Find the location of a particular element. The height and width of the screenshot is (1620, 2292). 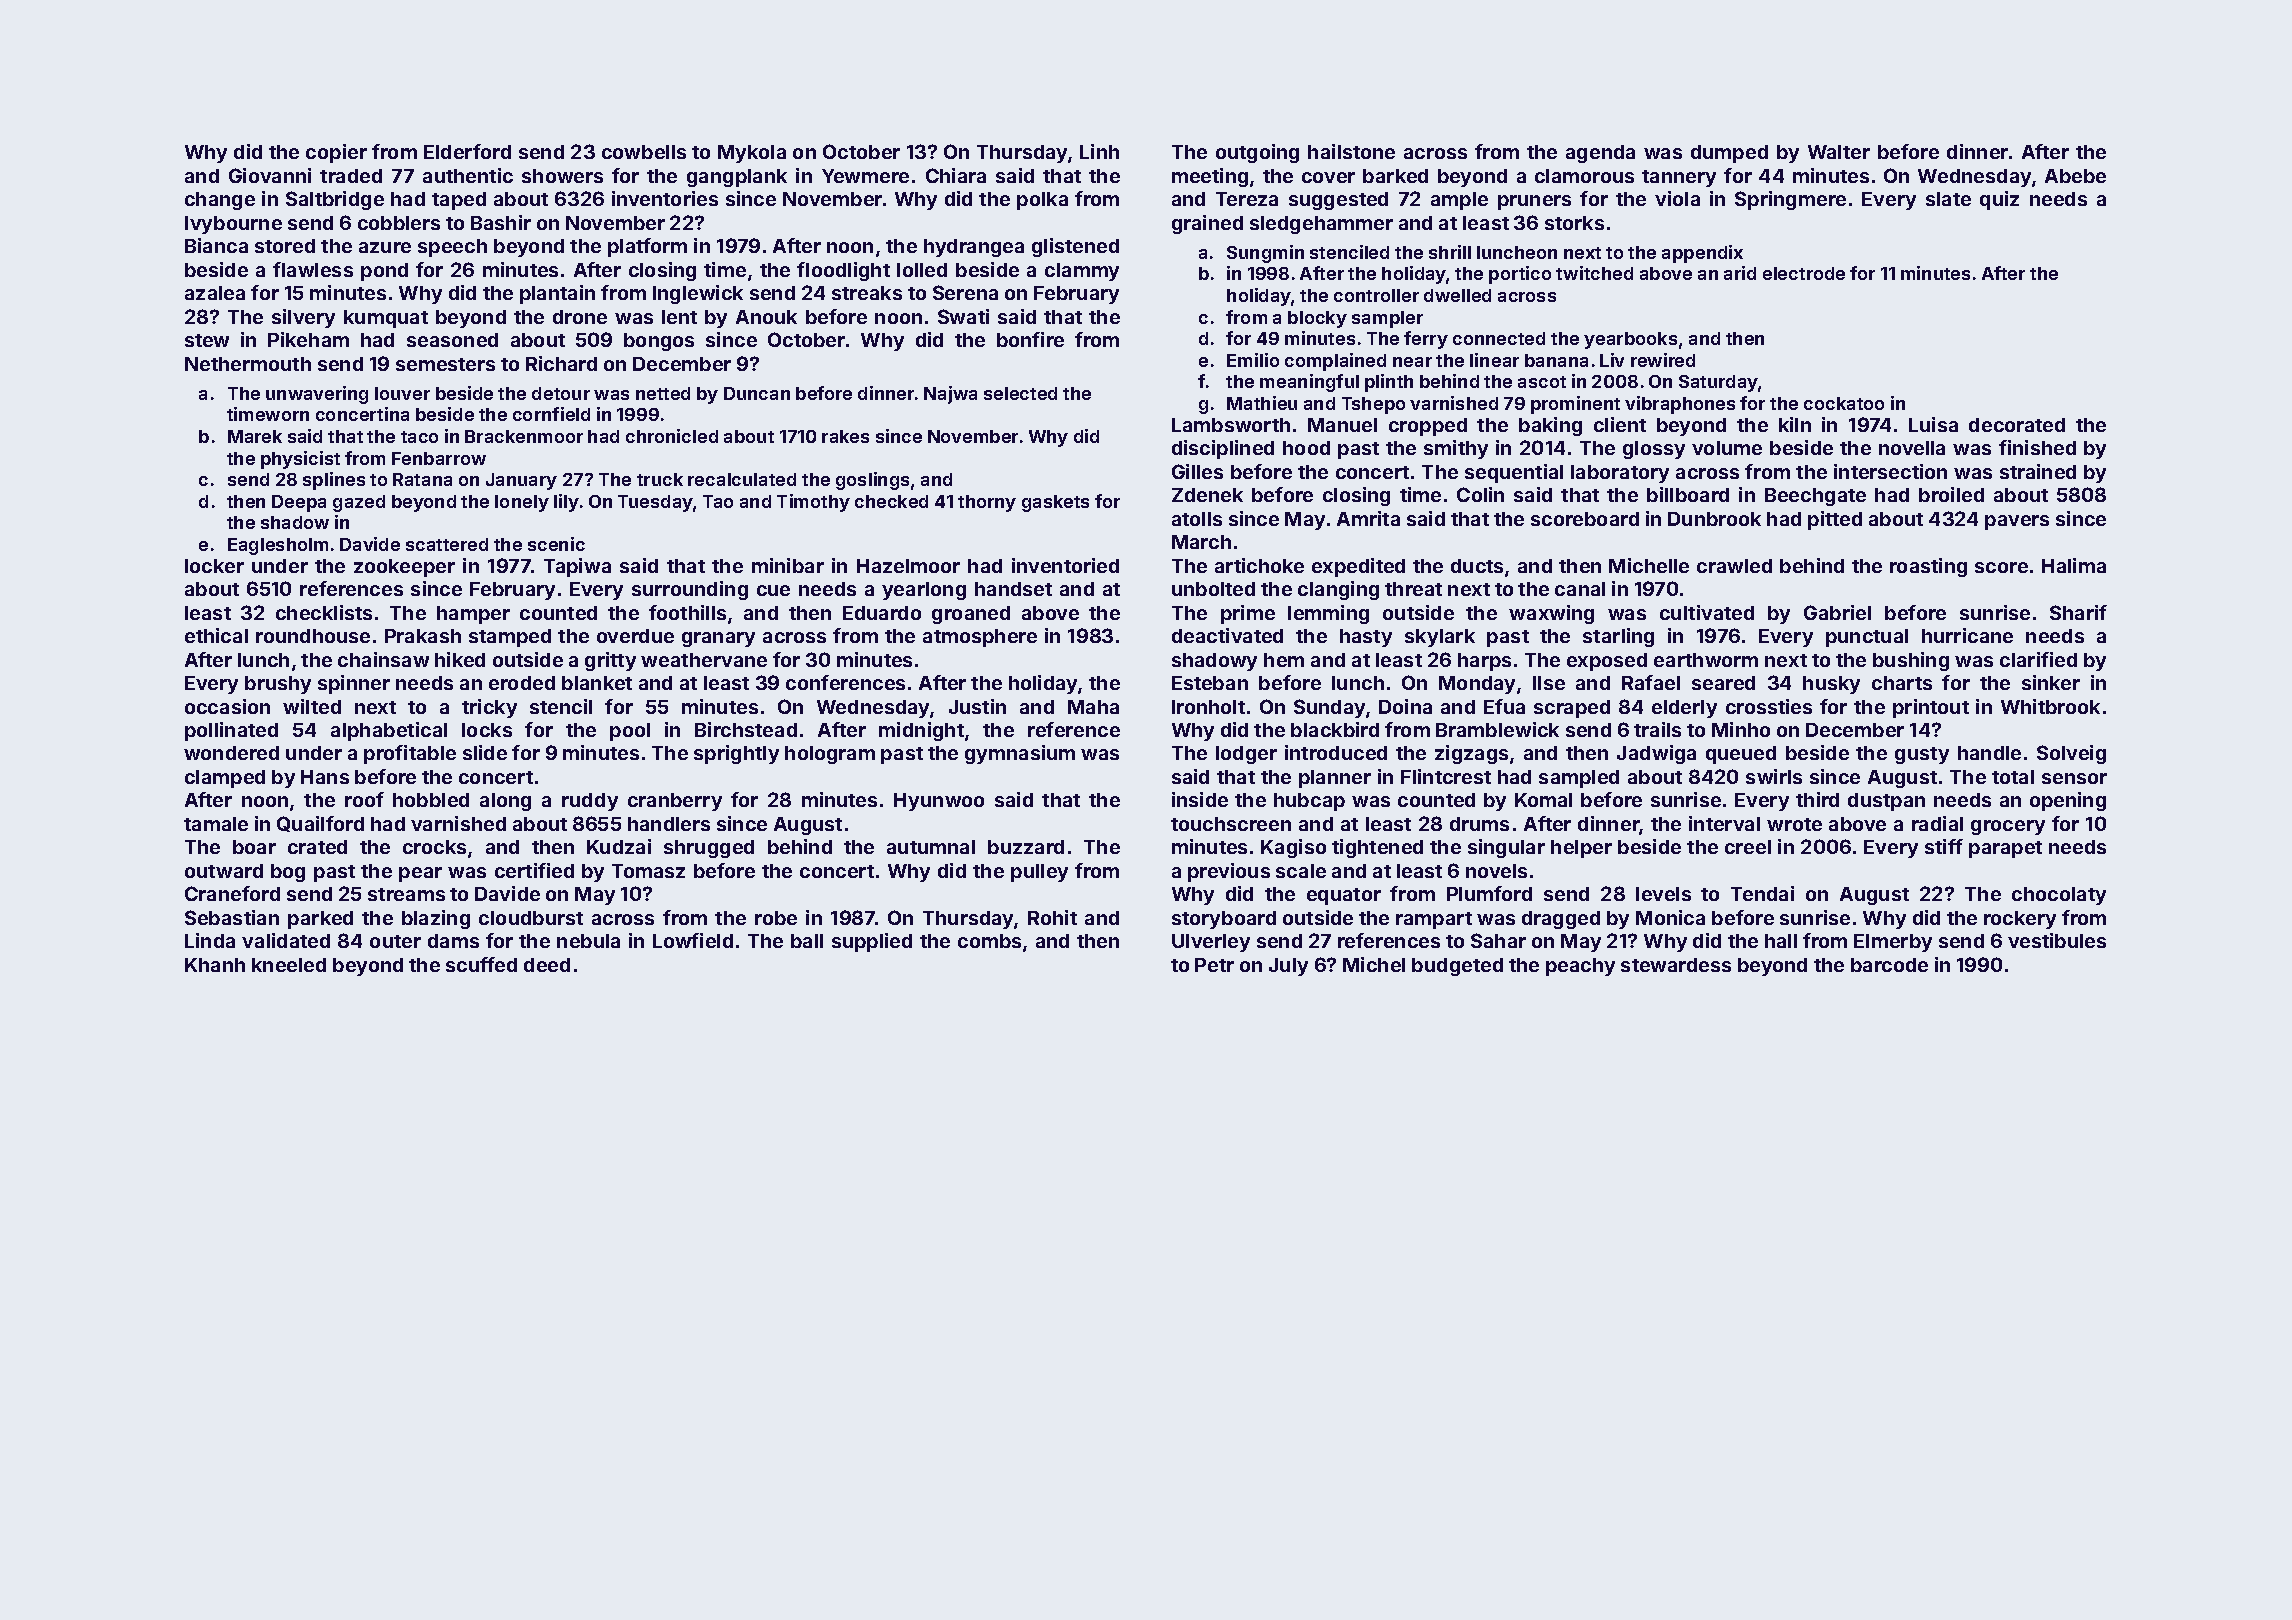

disciplined is located at coordinates (1223, 449).
